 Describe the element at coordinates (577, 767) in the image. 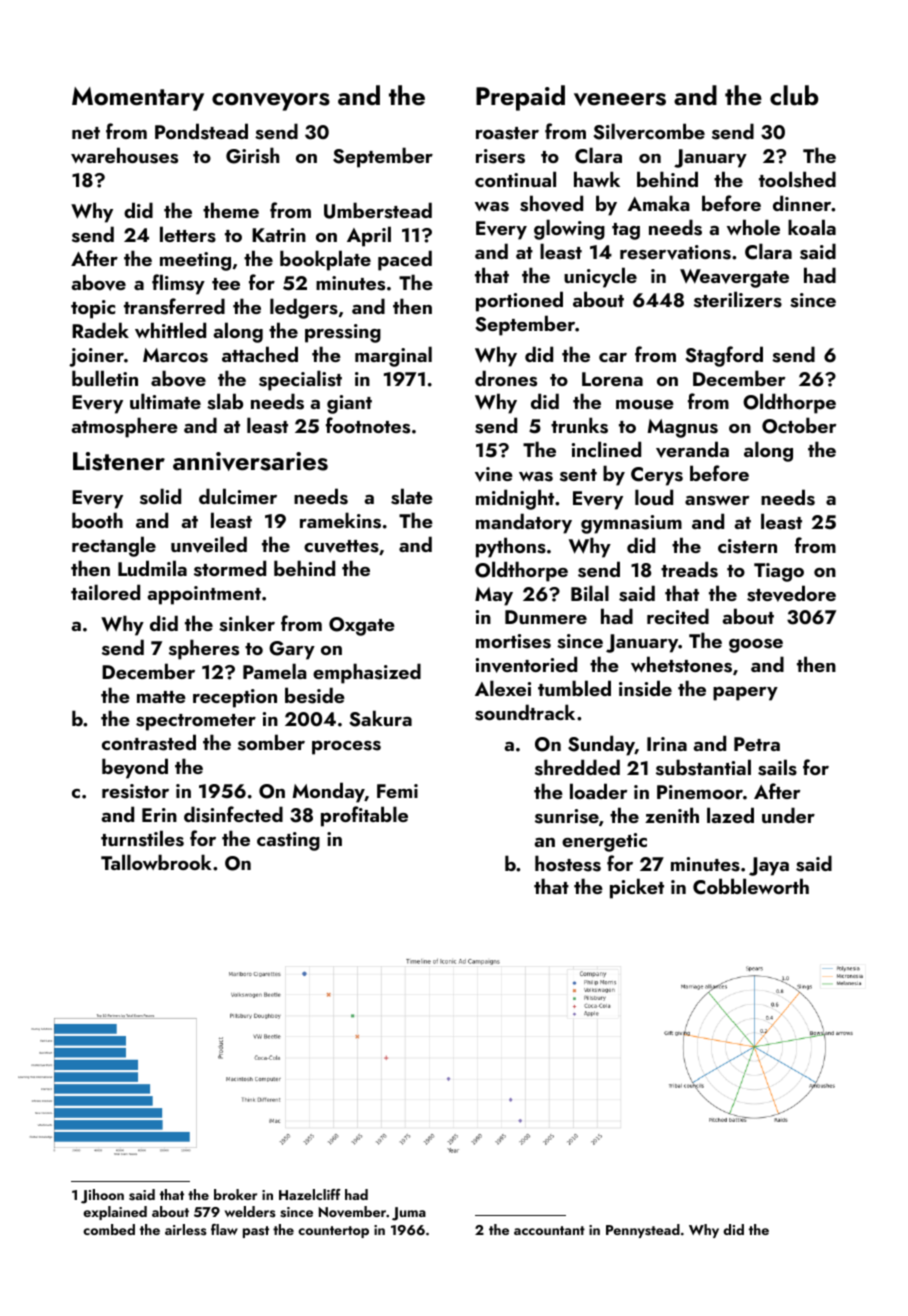

I see `shredded` at that location.
